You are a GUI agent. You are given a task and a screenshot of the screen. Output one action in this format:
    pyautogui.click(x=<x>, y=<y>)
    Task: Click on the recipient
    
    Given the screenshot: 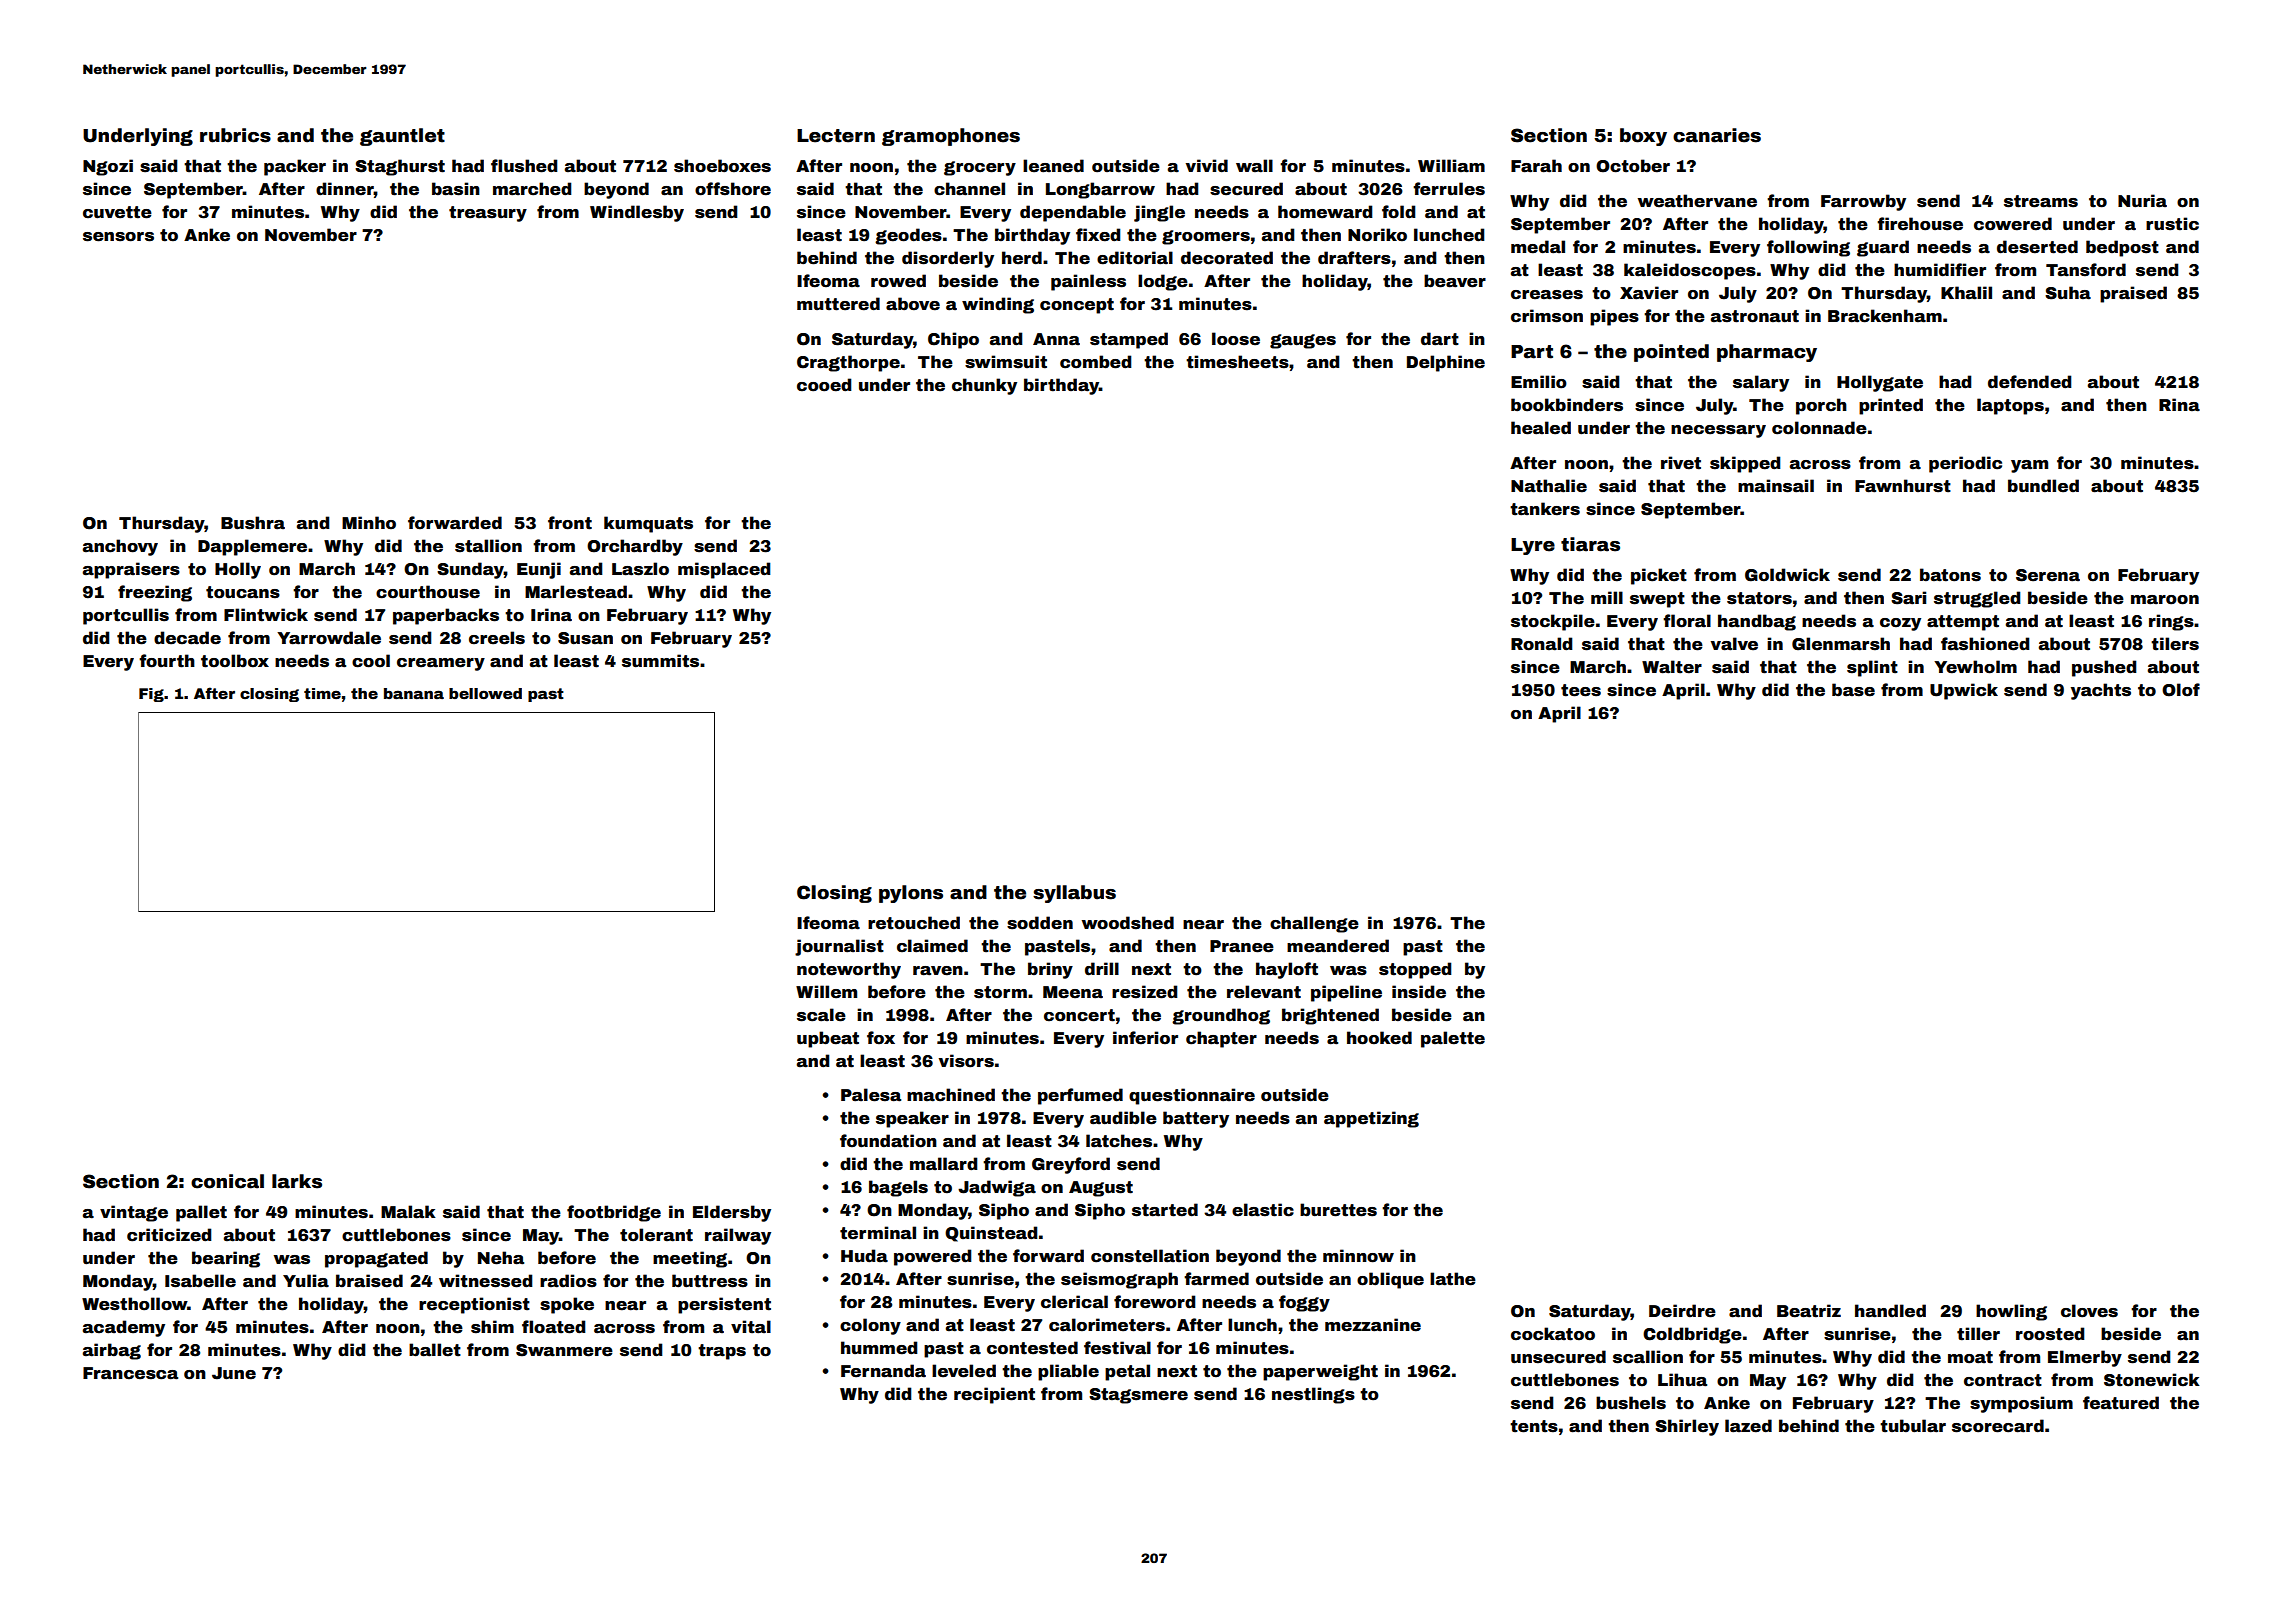 What is the action you would take?
    pyautogui.click(x=994, y=1395)
